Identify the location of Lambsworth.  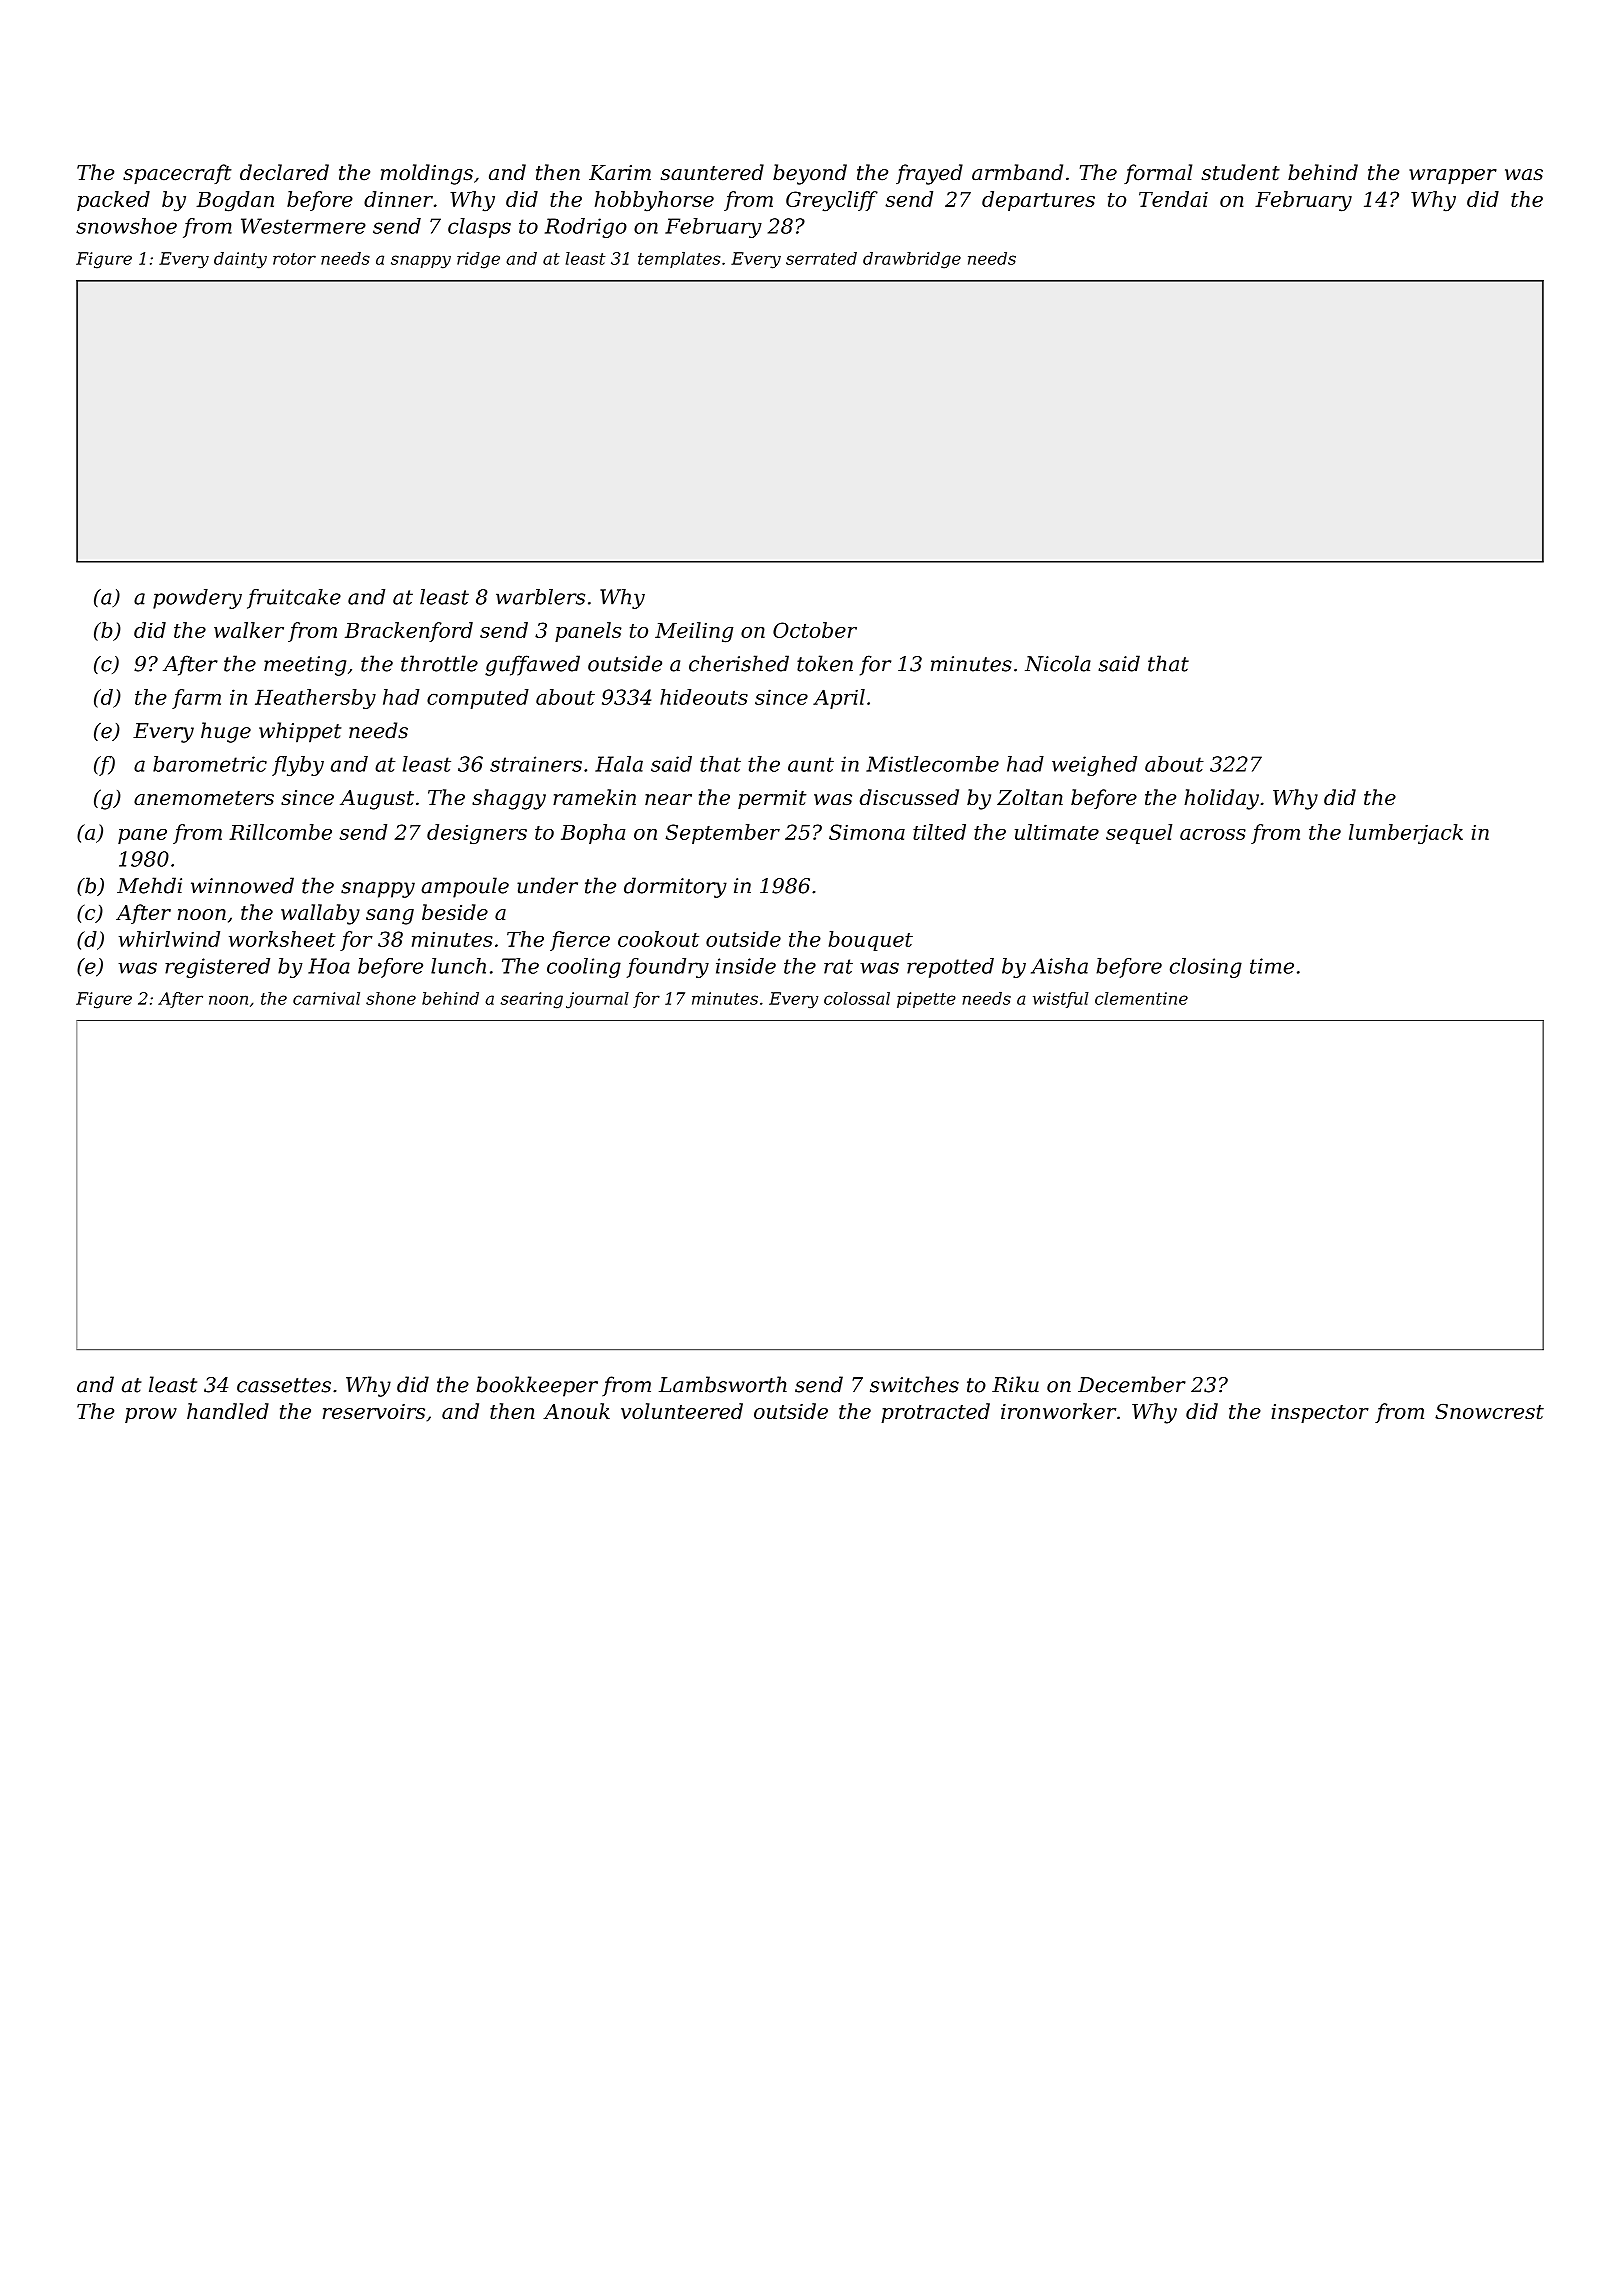
(723, 1384).
